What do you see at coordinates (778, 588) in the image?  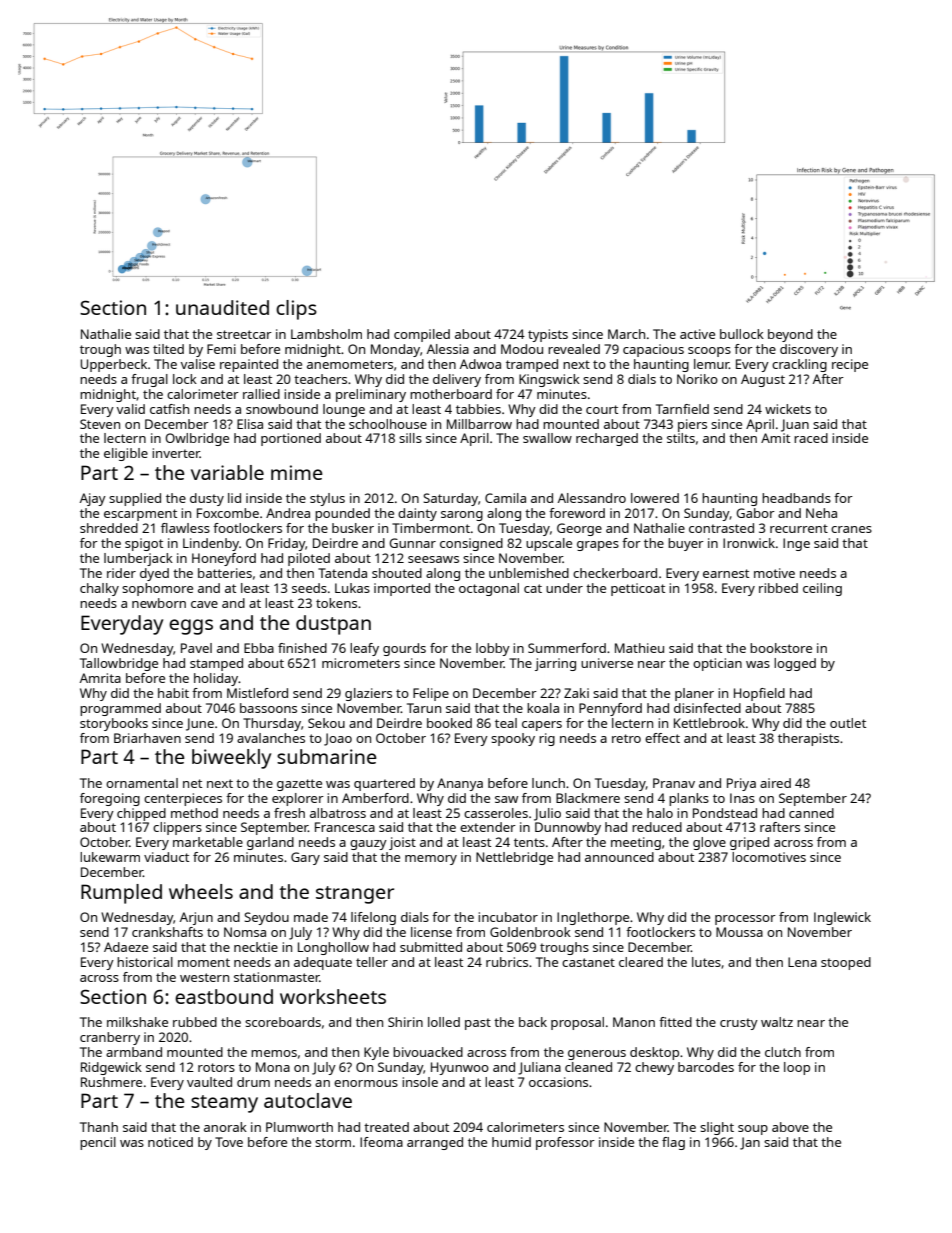 I see `ribbed` at bounding box center [778, 588].
